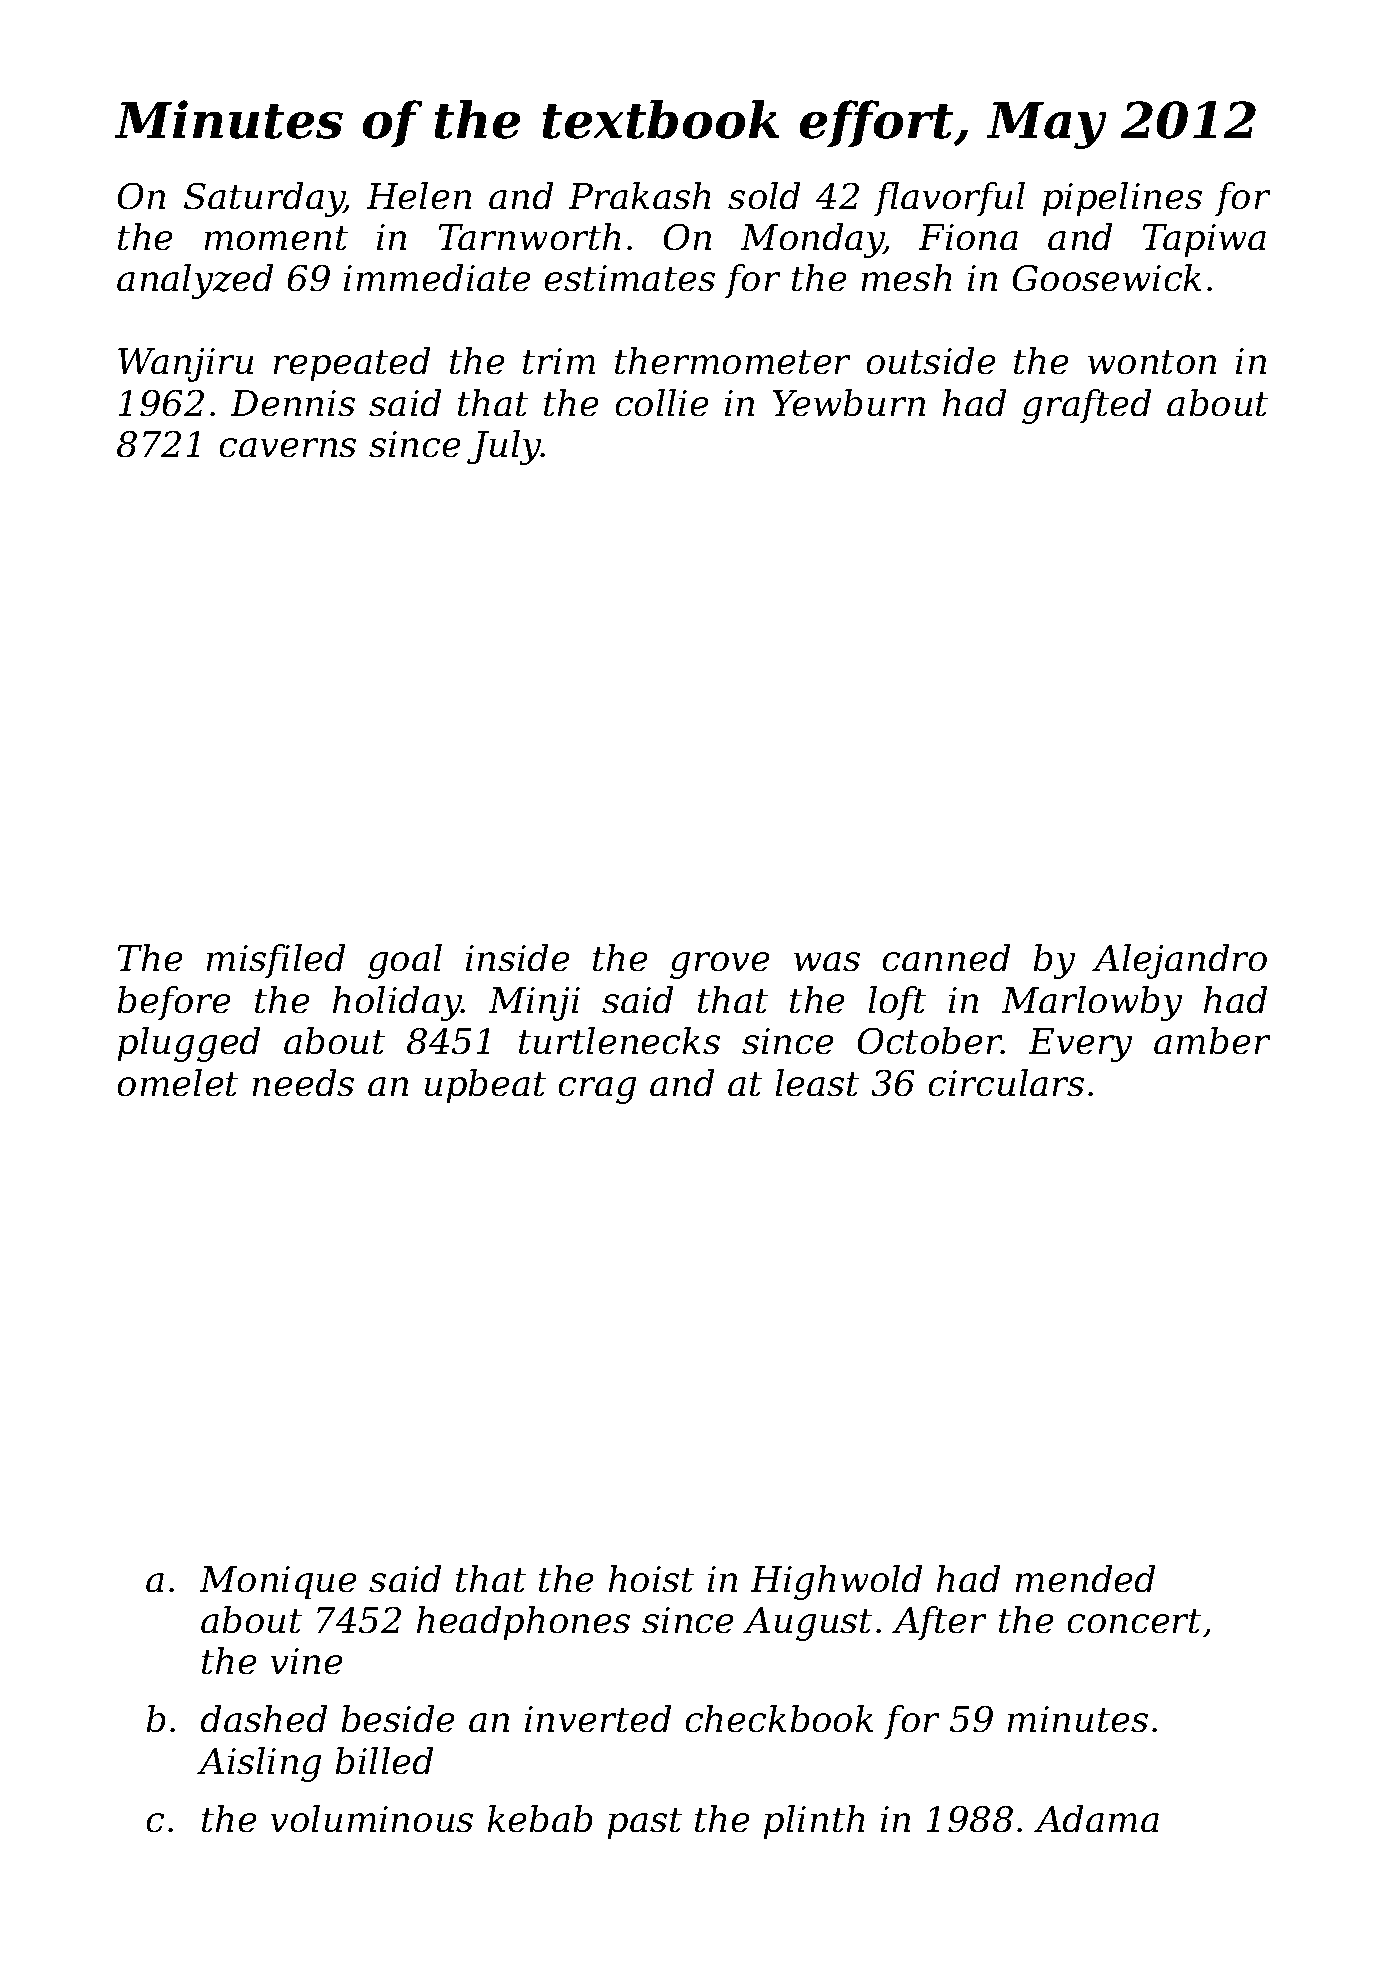 The height and width of the screenshot is (1969, 1386). I want to click on voluminous, so click(371, 1819).
